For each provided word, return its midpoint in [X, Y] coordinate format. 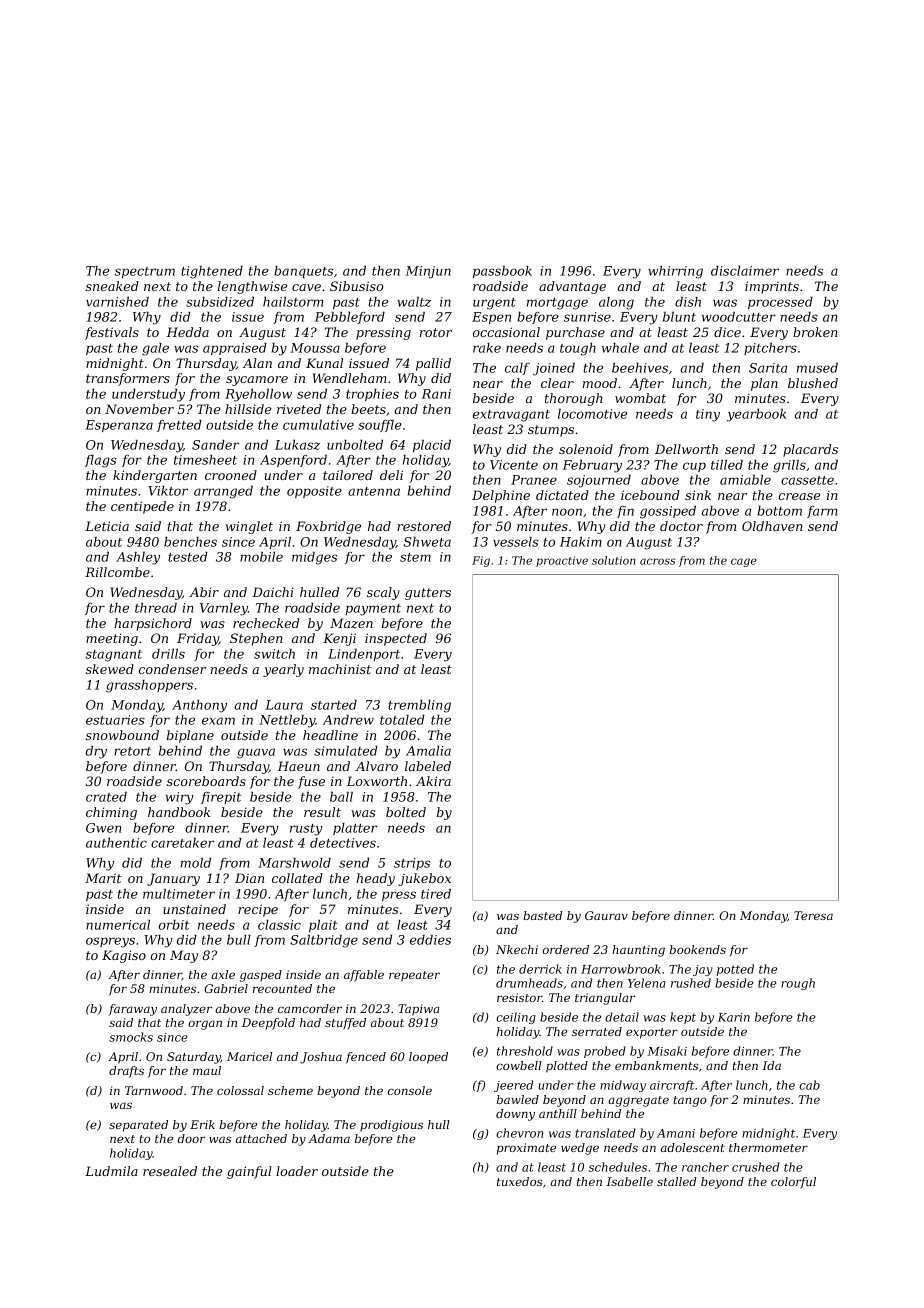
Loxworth [376, 781]
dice [727, 332]
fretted [179, 426]
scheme [290, 1090]
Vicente [514, 465]
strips [412, 864]
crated [106, 797]
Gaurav [606, 915]
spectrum [145, 272]
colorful [793, 1183]
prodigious [391, 1126]
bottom [779, 511]
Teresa [813, 915]
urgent [494, 304]
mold [195, 863]
